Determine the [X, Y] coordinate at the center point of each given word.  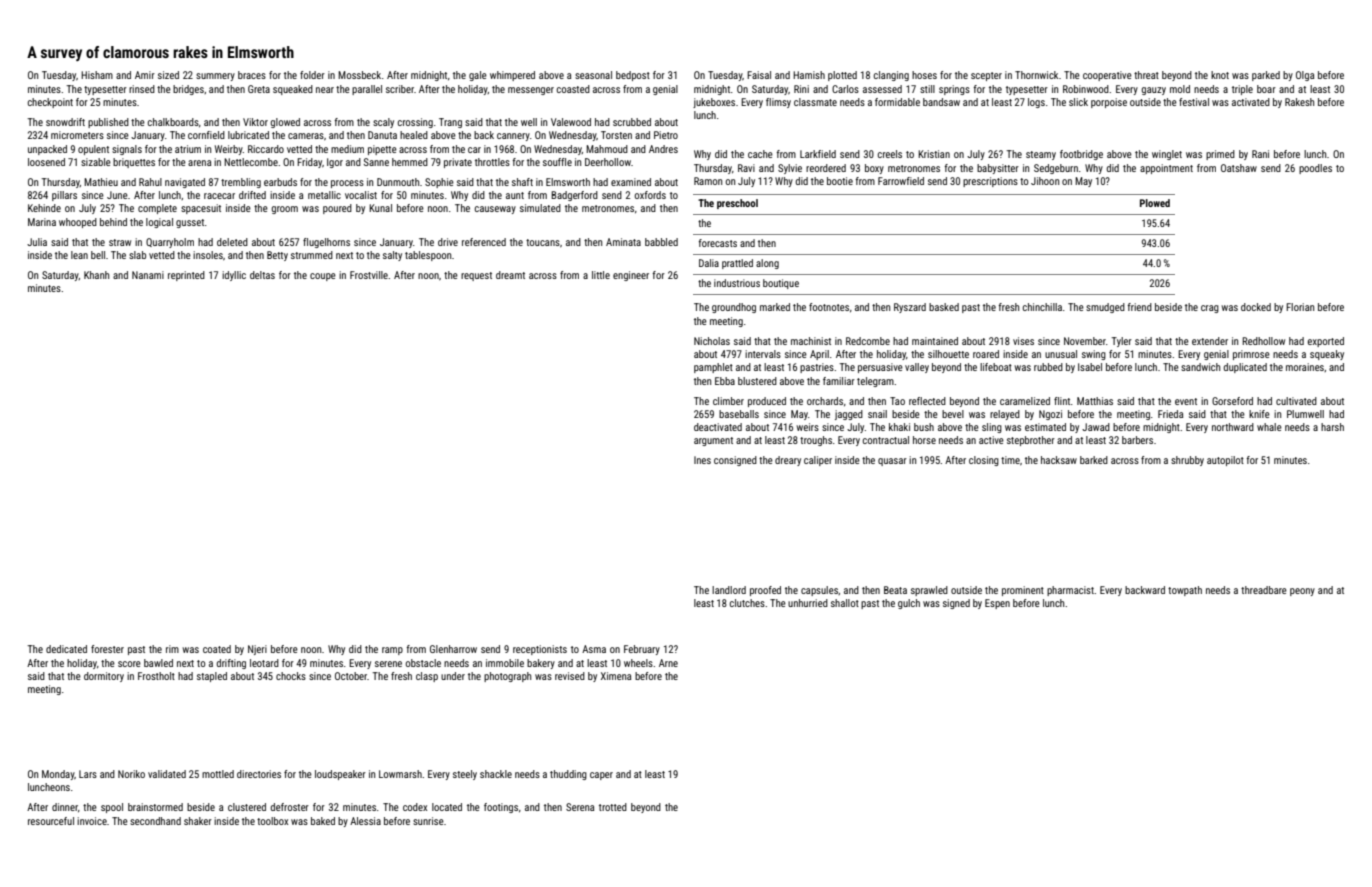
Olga [1305, 76]
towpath [1185, 591]
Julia [37, 242]
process [347, 184]
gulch [909, 604]
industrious [737, 283]
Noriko [131, 774]
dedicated [66, 649]
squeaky [1327, 355]
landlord [729, 590]
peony [1302, 592]
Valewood [571, 122]
